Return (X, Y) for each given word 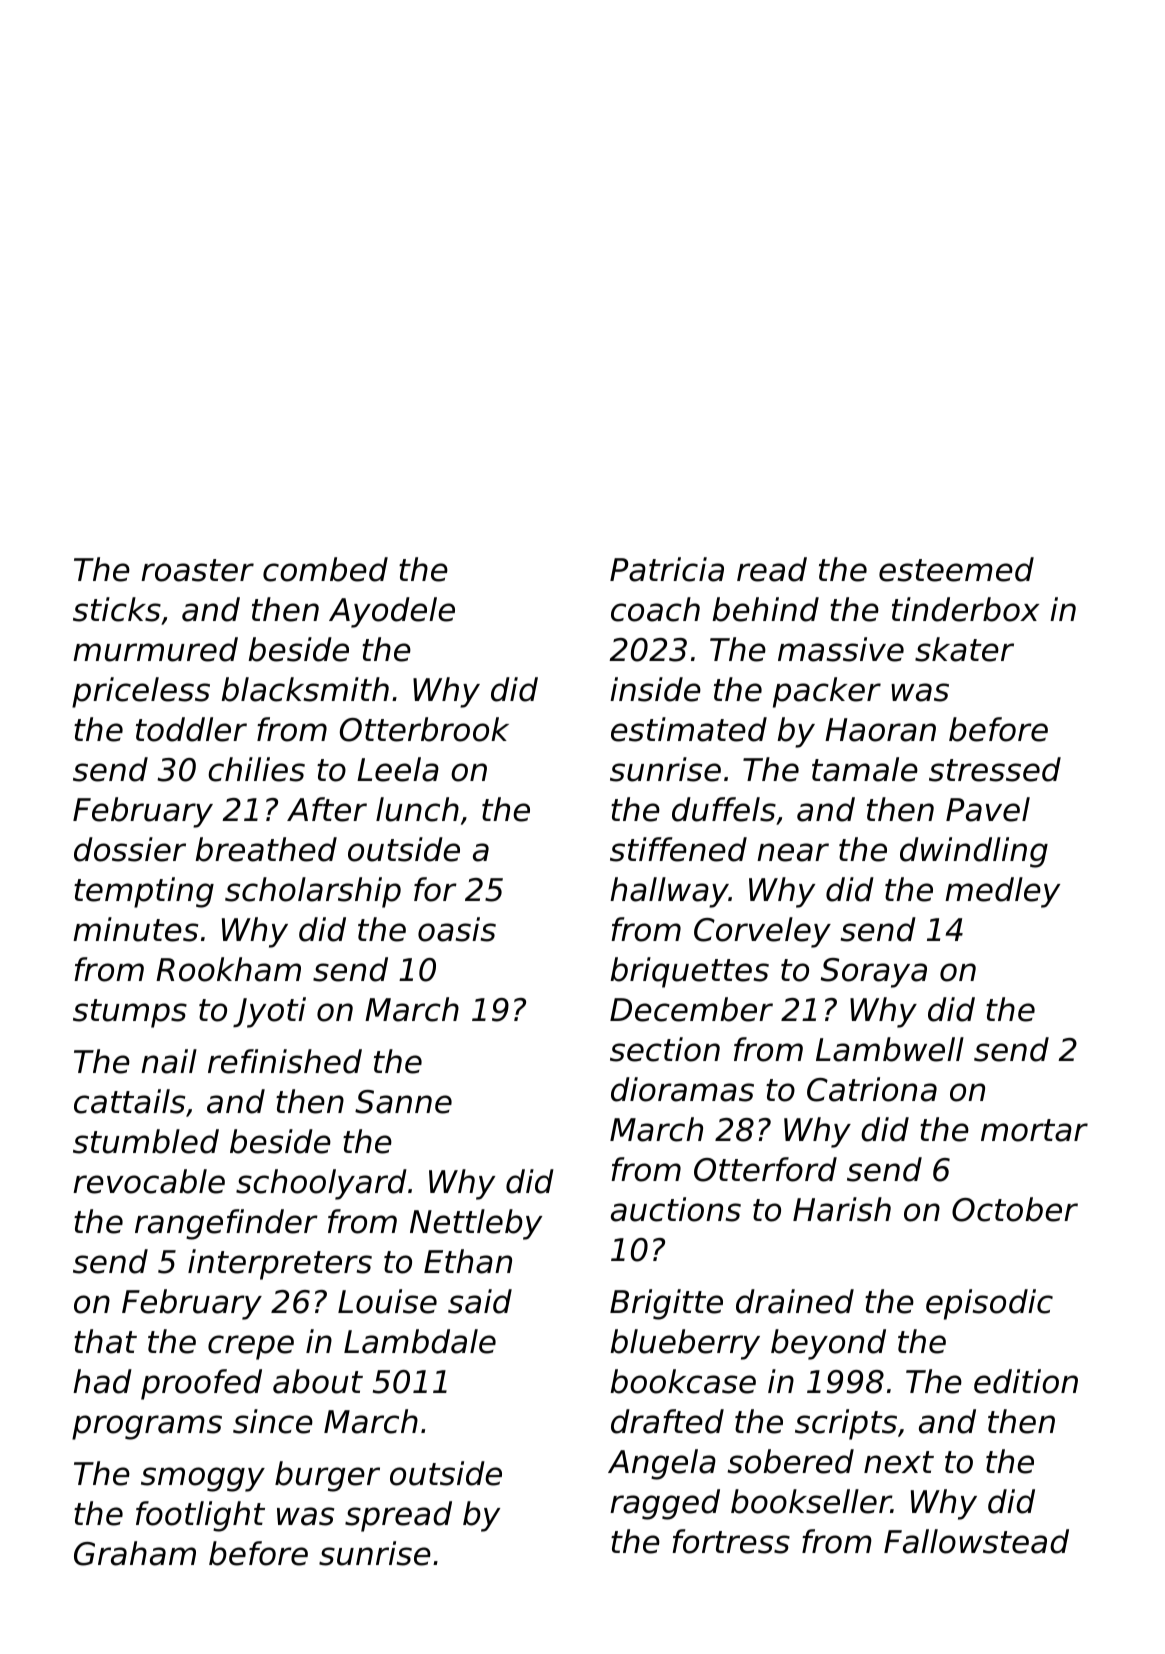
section (665, 1049)
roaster (197, 570)
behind (765, 609)
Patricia (667, 569)
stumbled (146, 1141)
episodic (989, 1304)
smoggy (203, 1479)
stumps (130, 1013)
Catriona (872, 1089)
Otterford (765, 1169)
